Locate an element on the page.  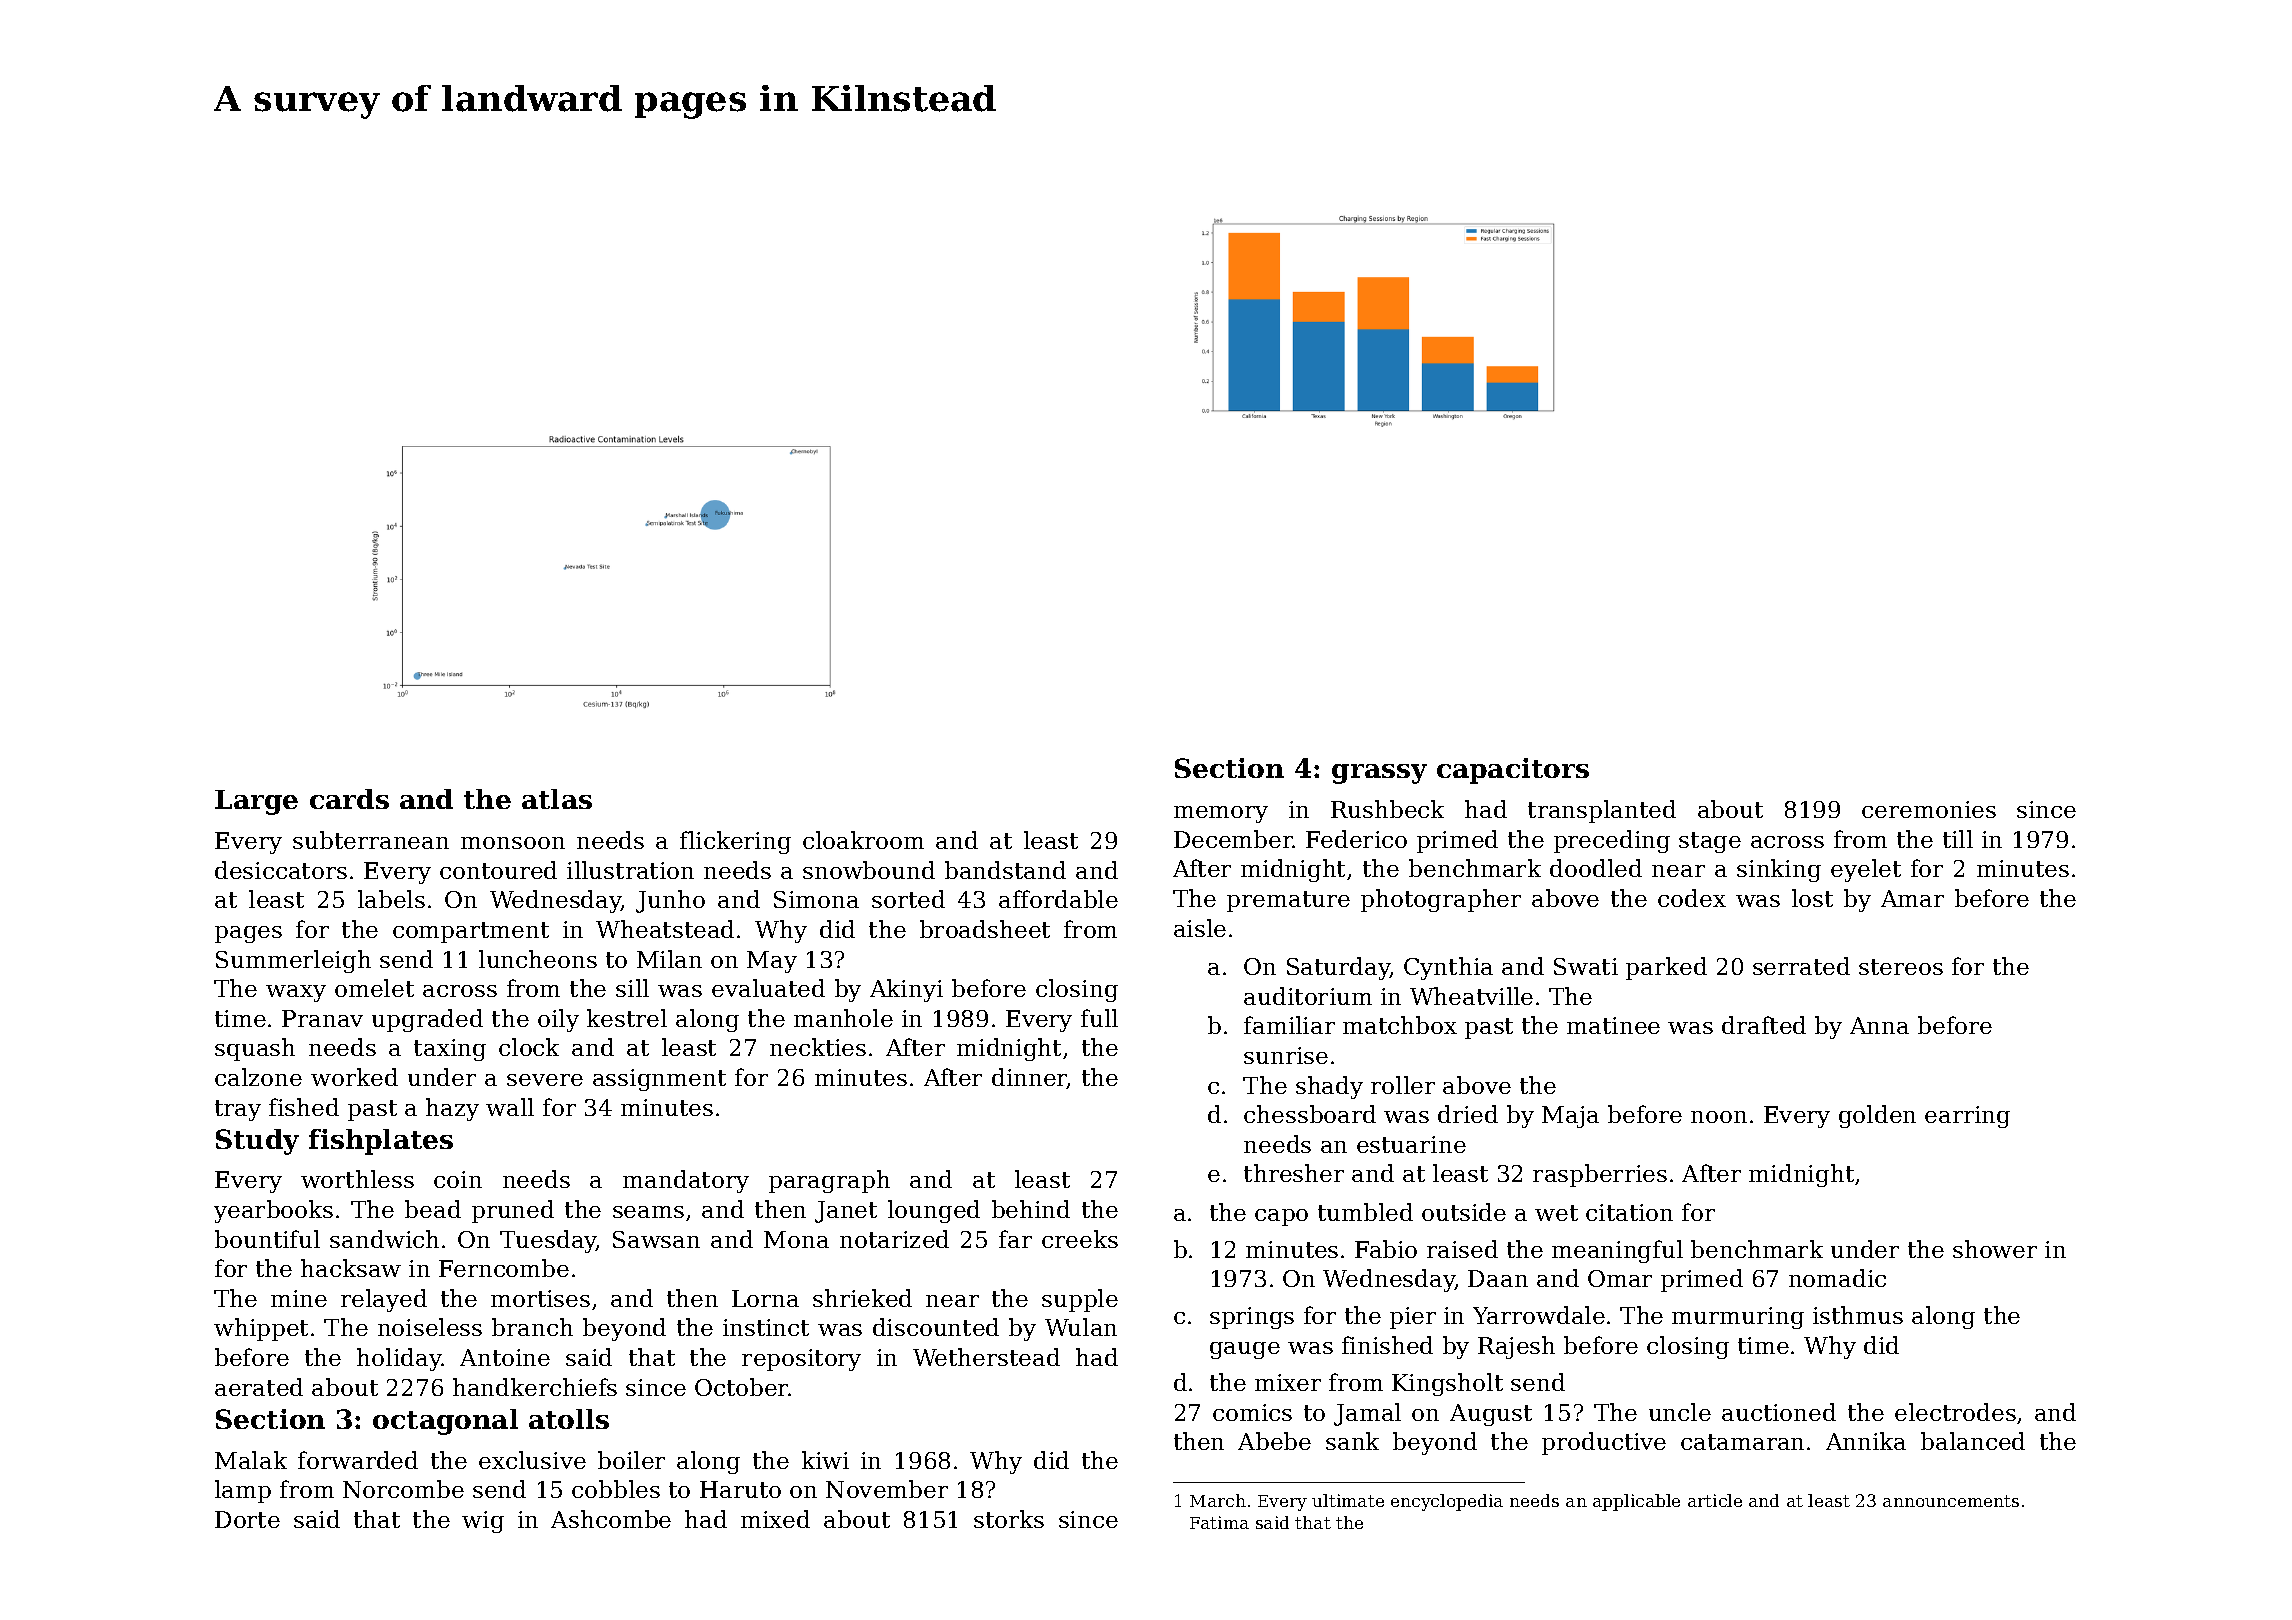
discounted is located at coordinates (936, 1327).
